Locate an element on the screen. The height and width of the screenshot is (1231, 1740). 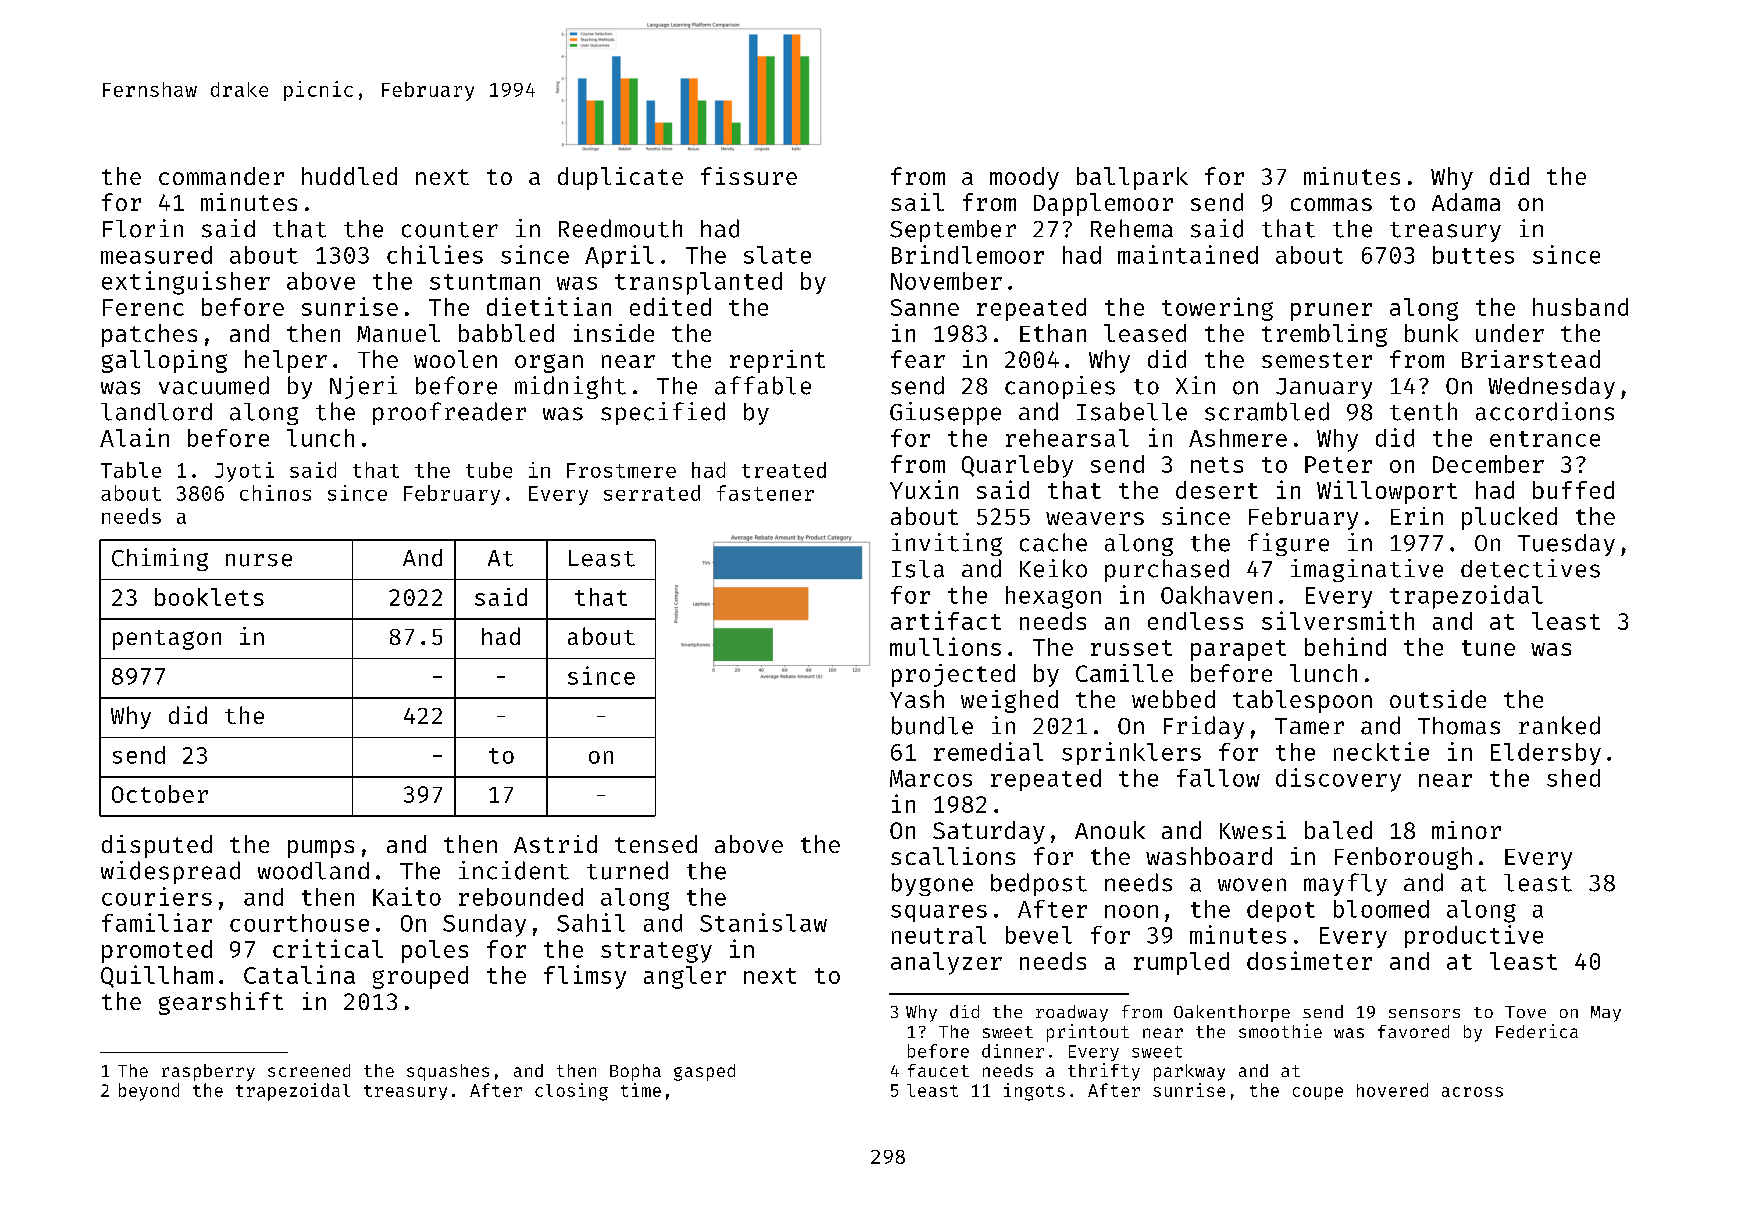
chinos is located at coordinates (275, 493).
